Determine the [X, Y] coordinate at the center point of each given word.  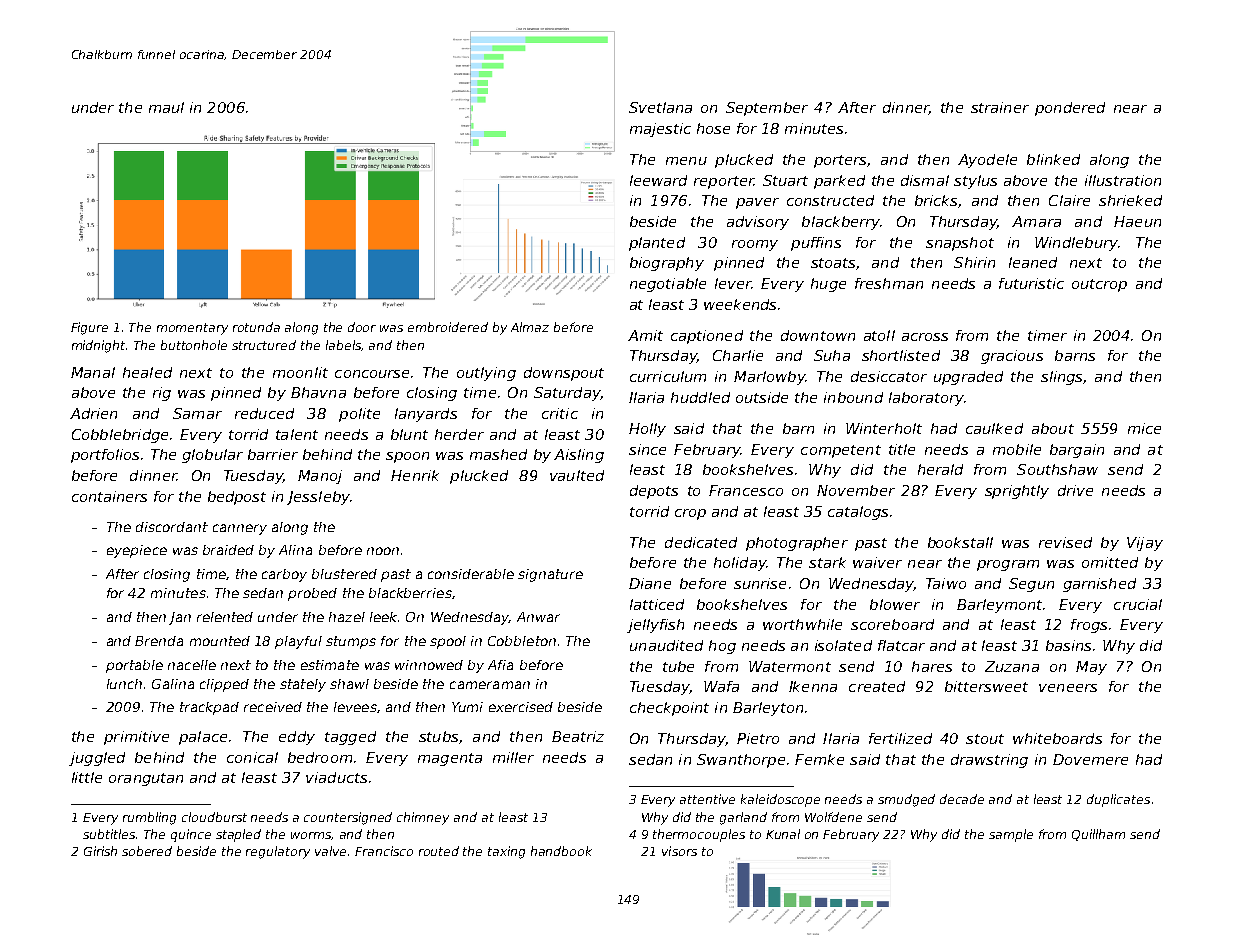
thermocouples [699, 835]
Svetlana [660, 107]
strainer [1000, 107]
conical [252, 757]
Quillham [1098, 835]
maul [166, 107]
